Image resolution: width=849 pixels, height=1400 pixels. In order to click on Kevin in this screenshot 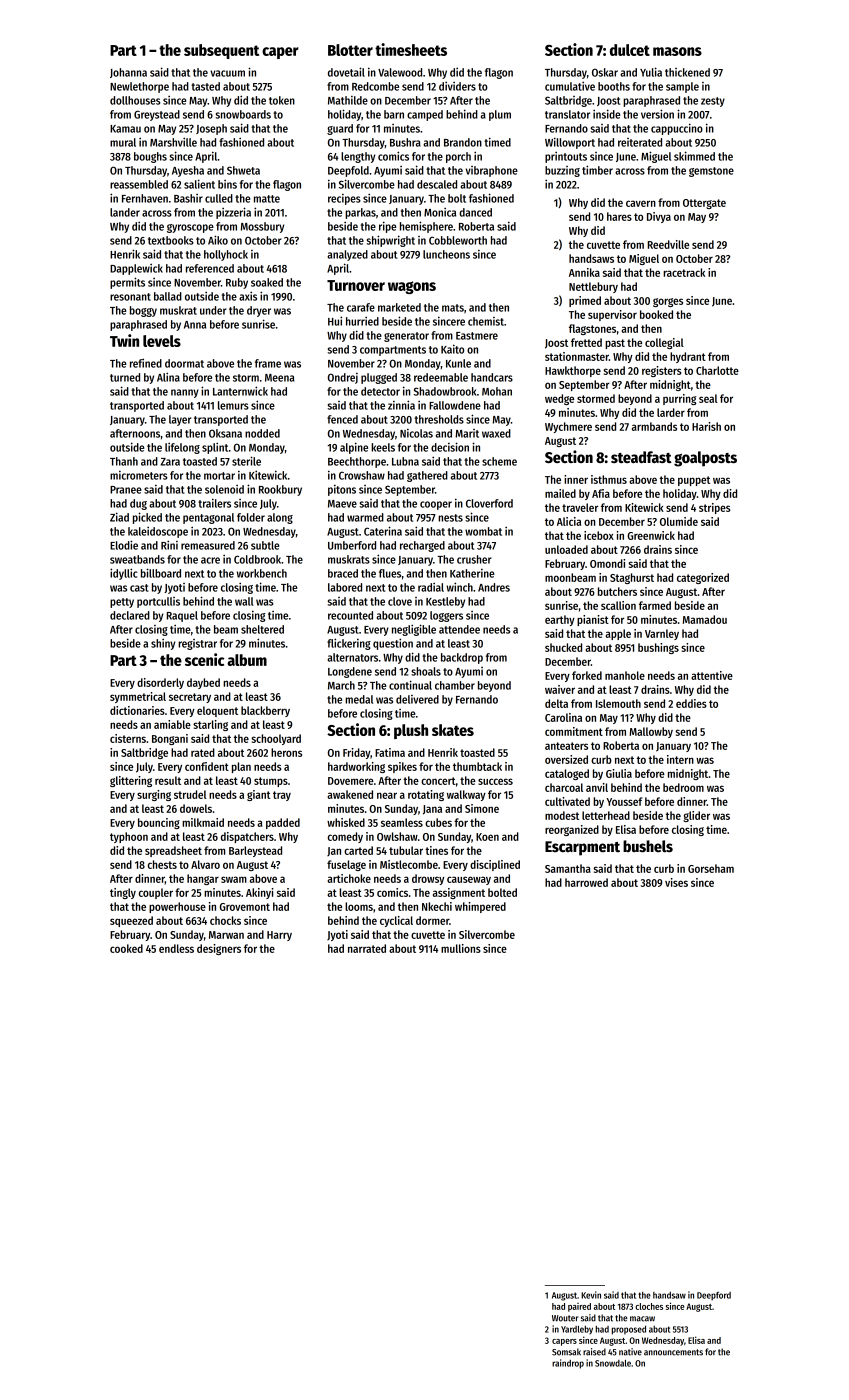, I will do `click(591, 1295)`.
